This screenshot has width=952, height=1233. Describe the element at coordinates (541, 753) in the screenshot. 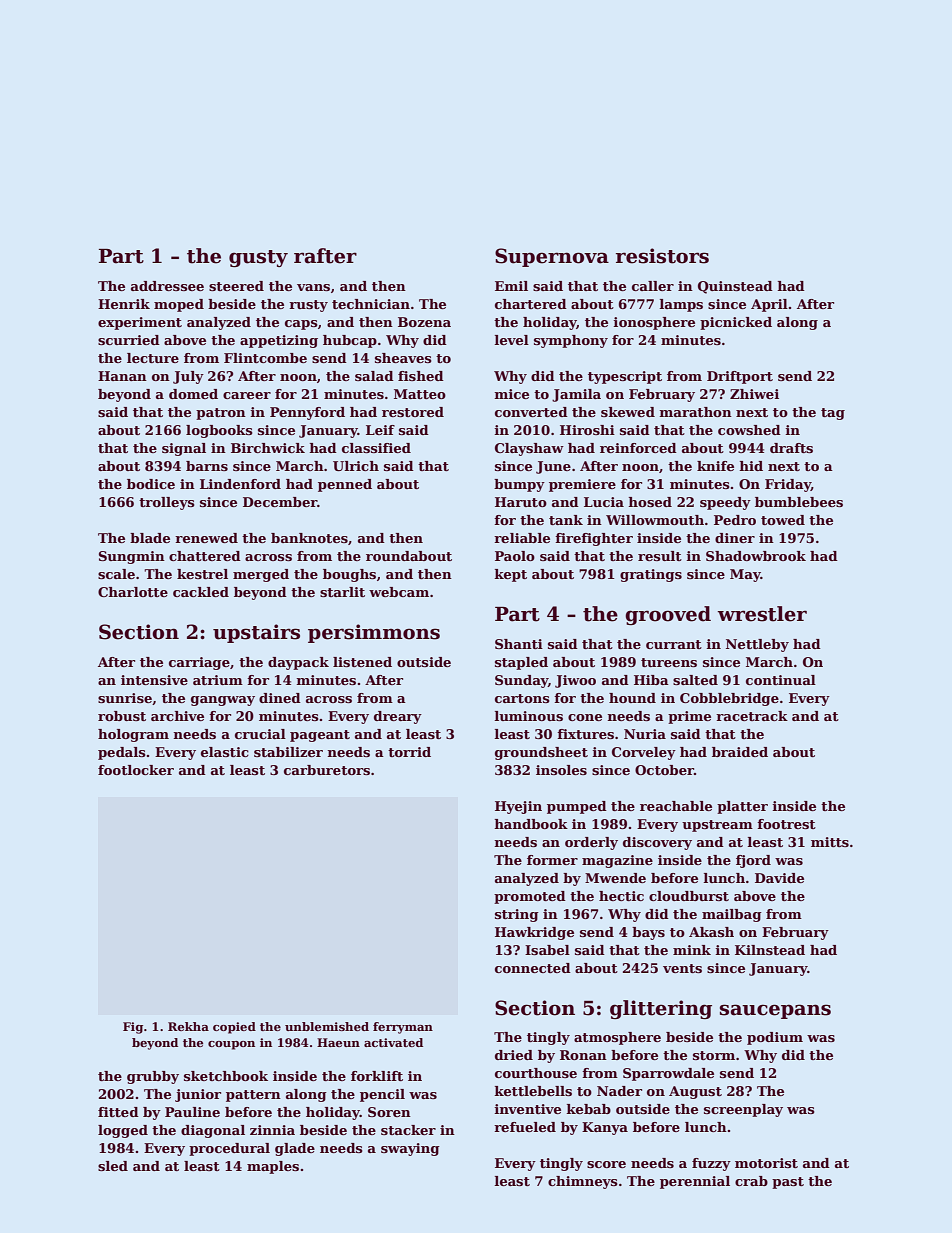

I see `groundsheet` at that location.
